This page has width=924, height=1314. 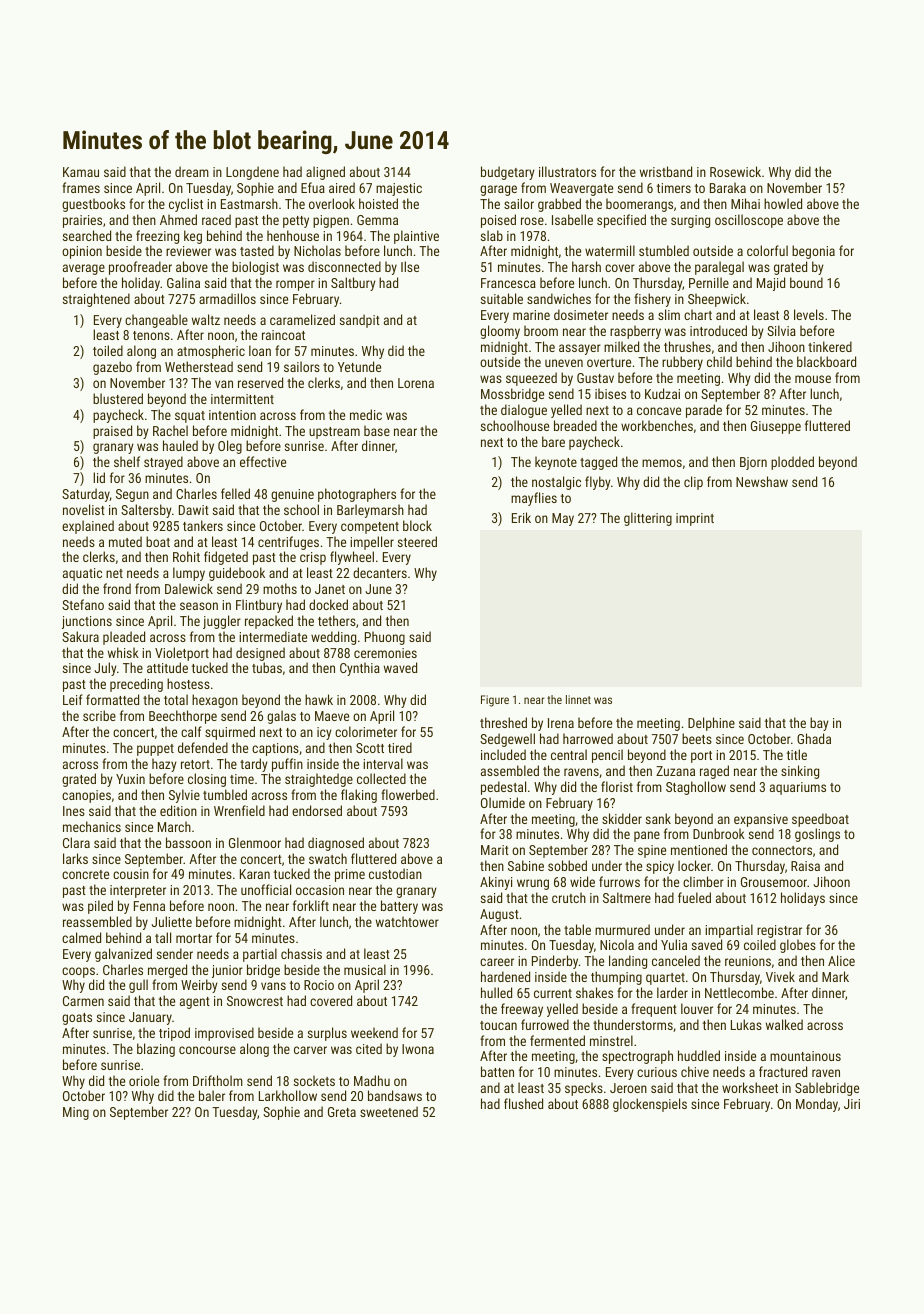 What do you see at coordinates (714, 772) in the page?
I see `raged` at bounding box center [714, 772].
